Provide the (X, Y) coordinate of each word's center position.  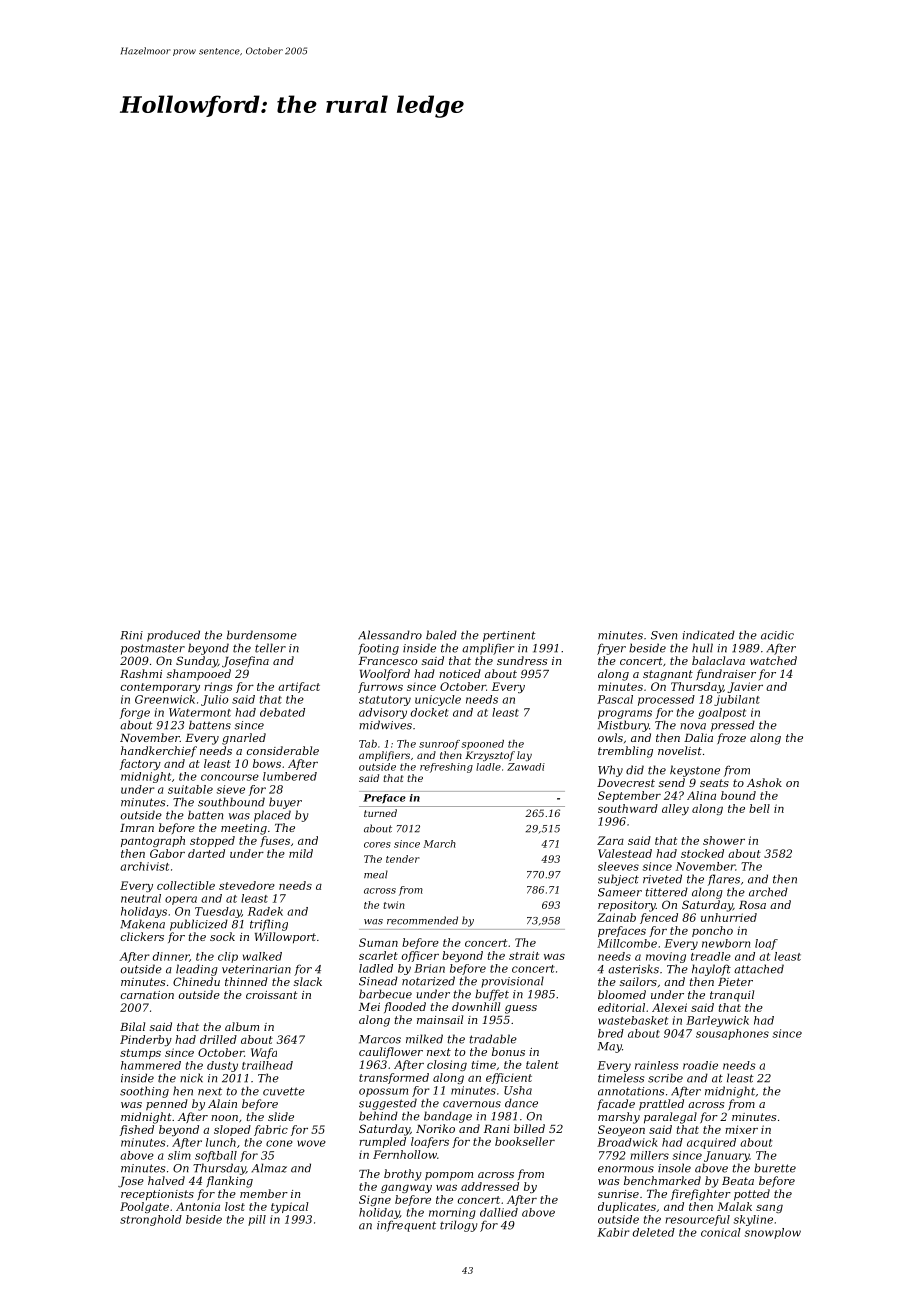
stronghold (151, 1220)
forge (135, 713)
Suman (378, 942)
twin (394, 905)
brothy (403, 1175)
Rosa (752, 905)
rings (218, 687)
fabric (271, 1130)
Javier (745, 687)
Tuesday (218, 912)
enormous (626, 1169)
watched (773, 660)
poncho (712, 931)
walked (262, 956)
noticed (460, 673)
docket (429, 712)
